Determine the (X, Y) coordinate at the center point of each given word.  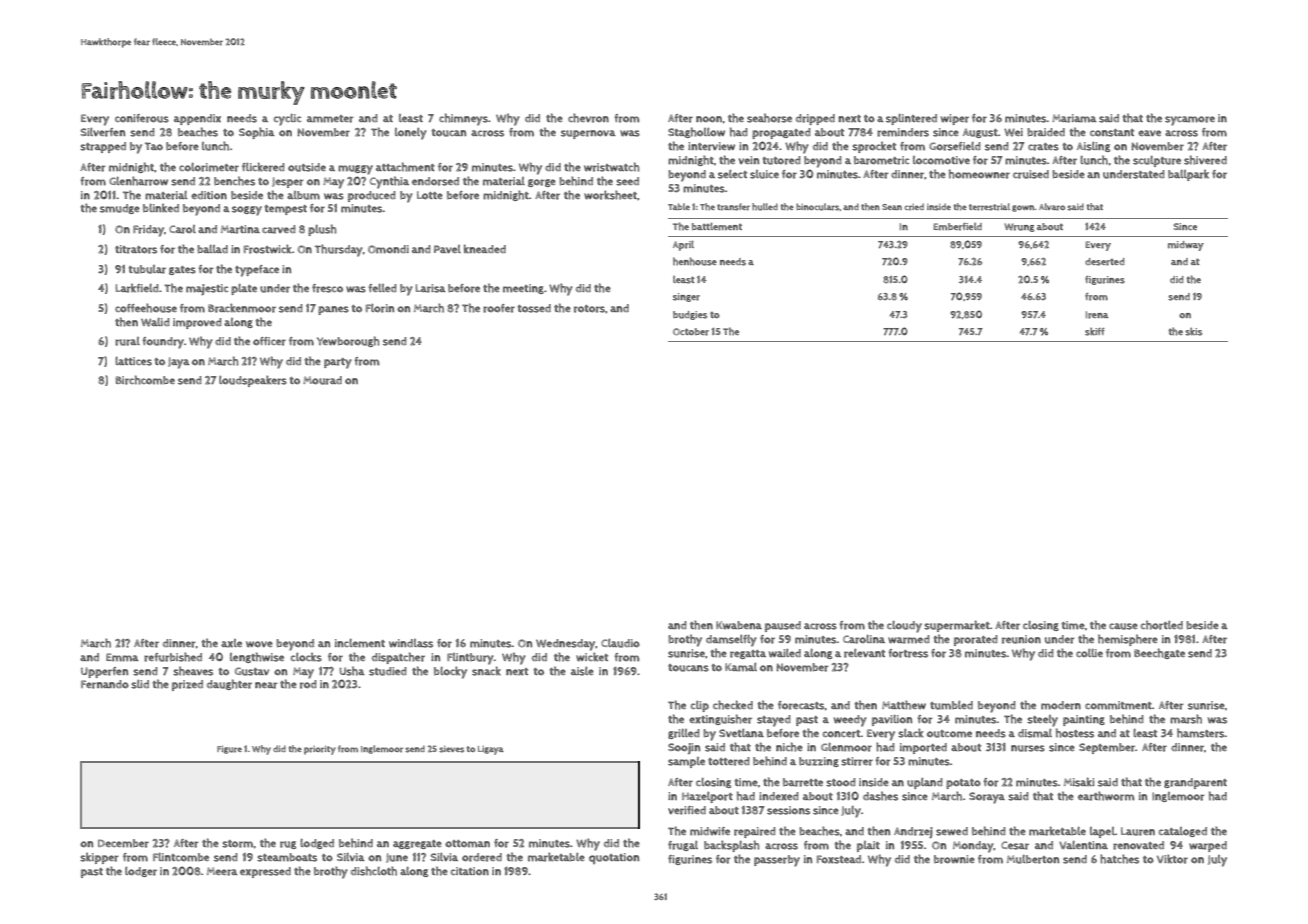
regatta (748, 654)
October (691, 332)
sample (686, 762)
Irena (1097, 315)
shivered (1205, 160)
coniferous (142, 118)
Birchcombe (145, 380)
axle (231, 643)
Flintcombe (181, 857)
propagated (781, 133)
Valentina (1083, 844)
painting (1084, 720)
